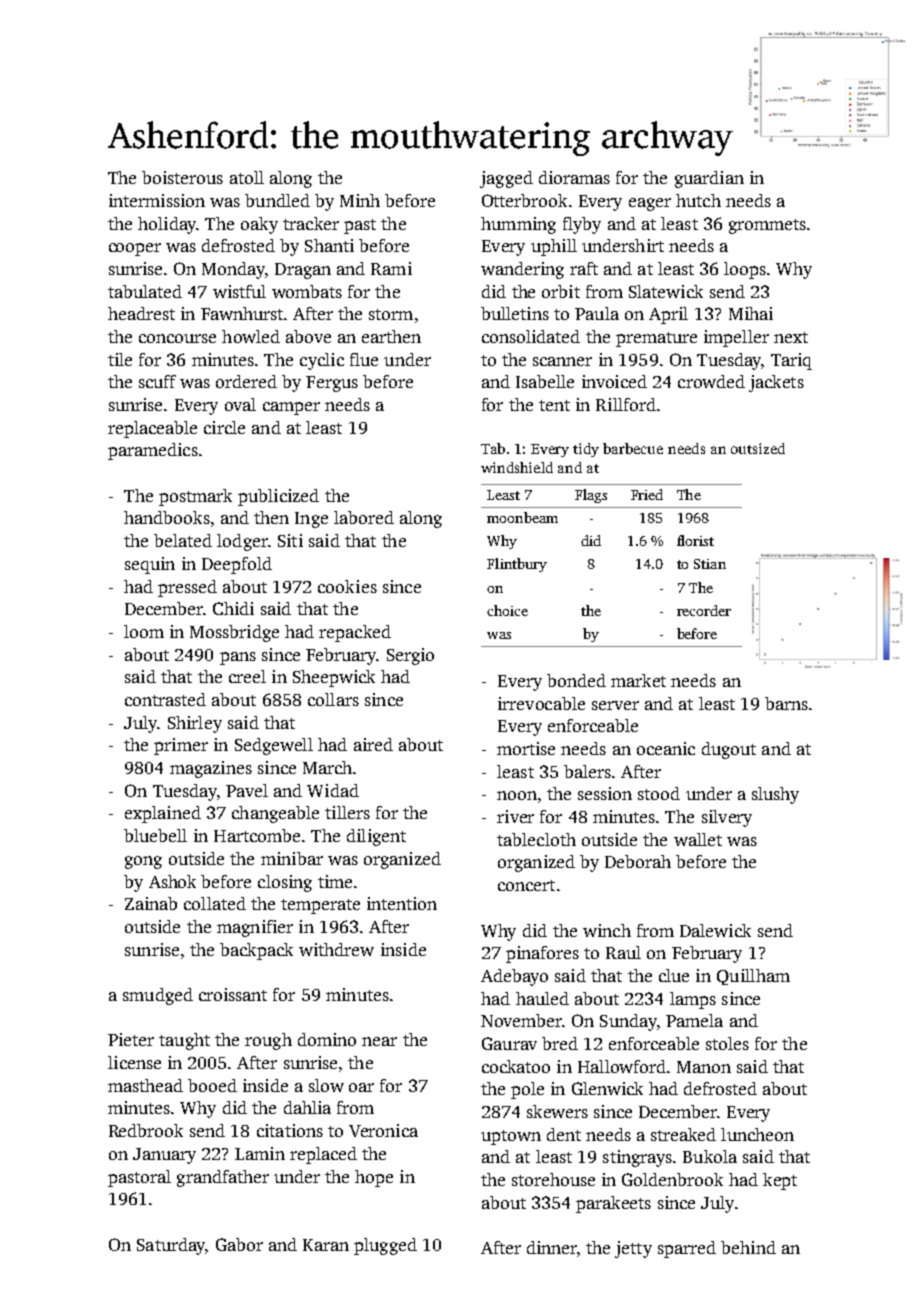  Describe the element at coordinates (385, 1246) in the screenshot. I see `plugged` at that location.
